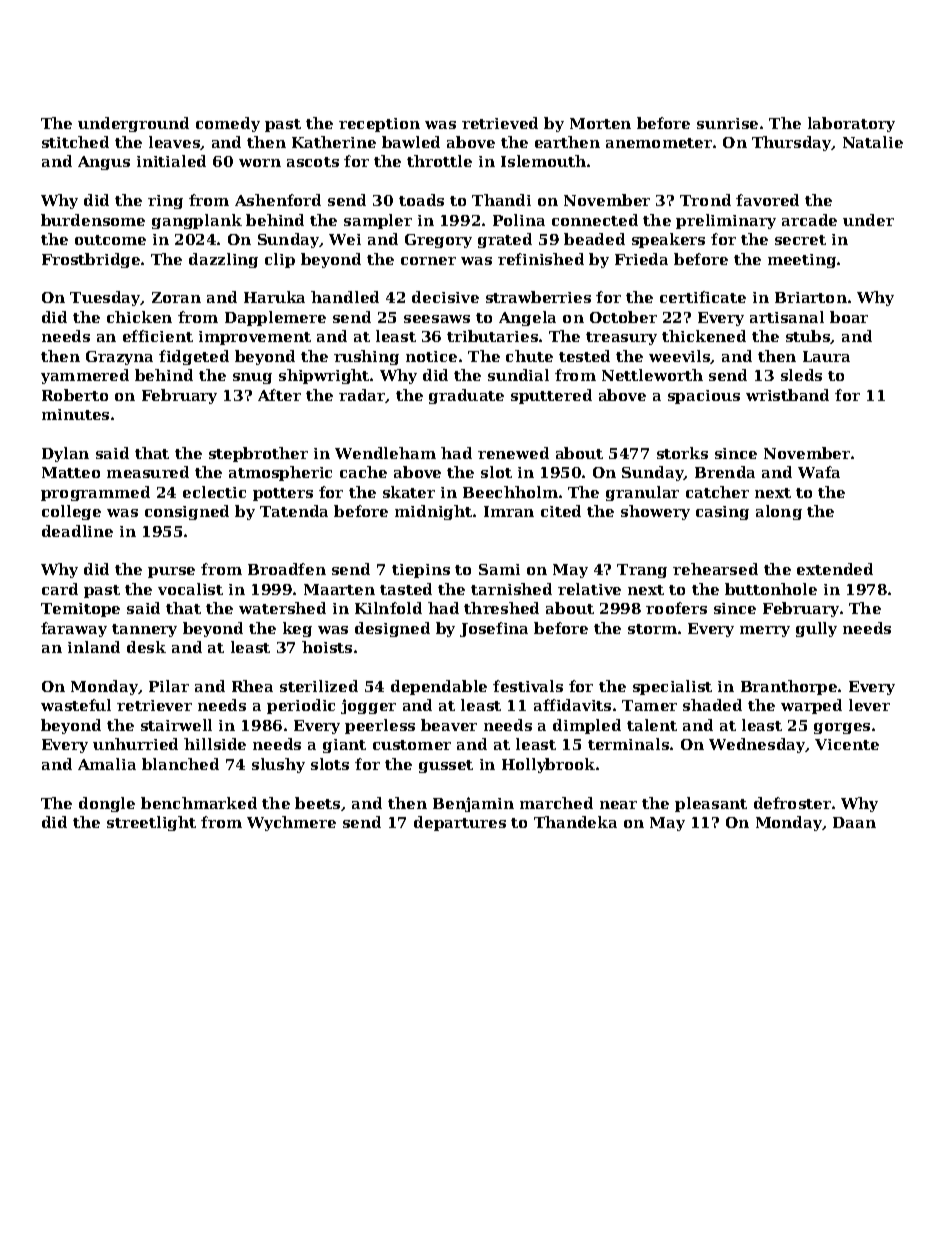 The width and height of the screenshot is (952, 1233). Describe the element at coordinates (499, 569) in the screenshot. I see `Sami` at that location.
